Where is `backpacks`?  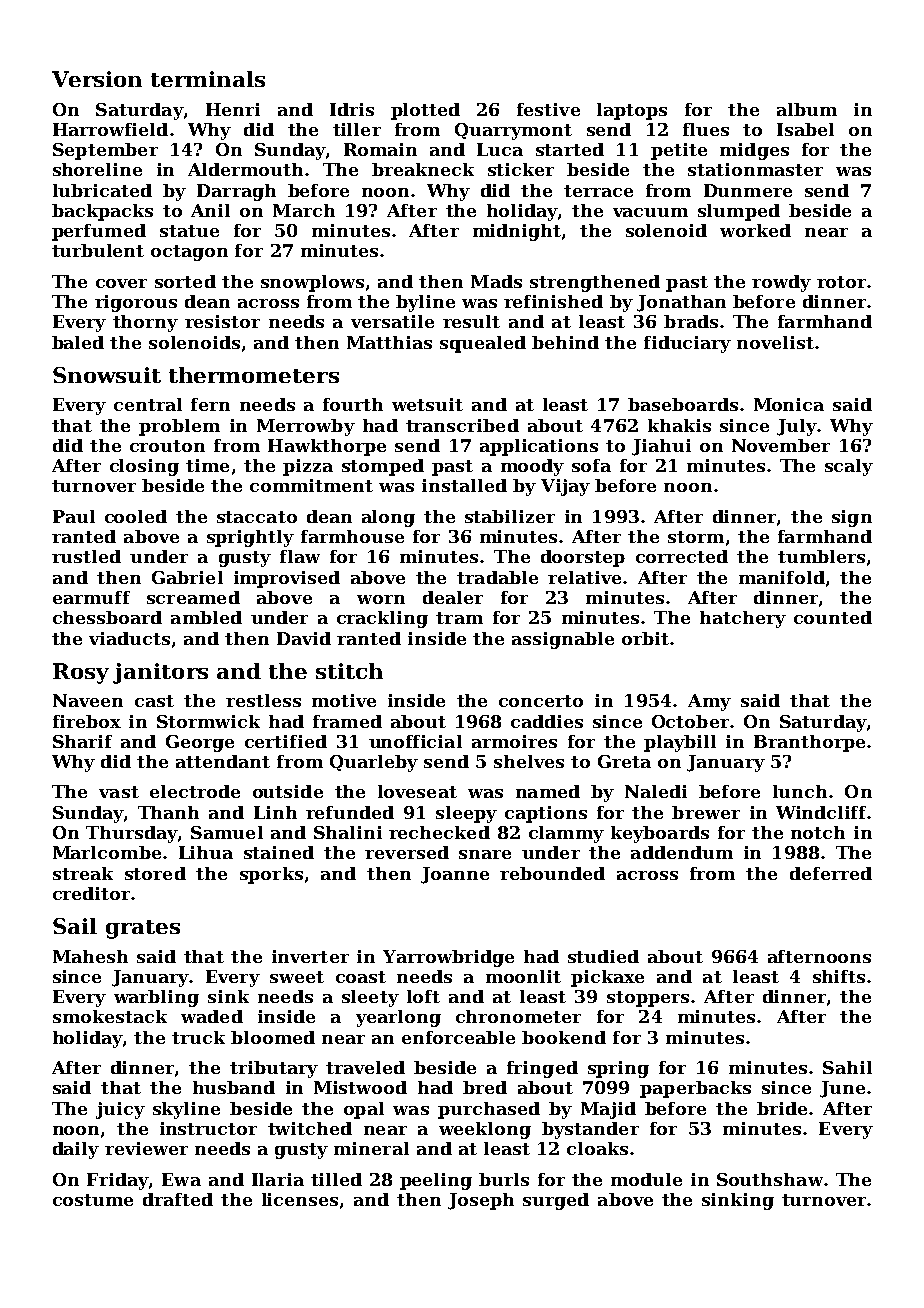 backpacks is located at coordinates (102, 212).
